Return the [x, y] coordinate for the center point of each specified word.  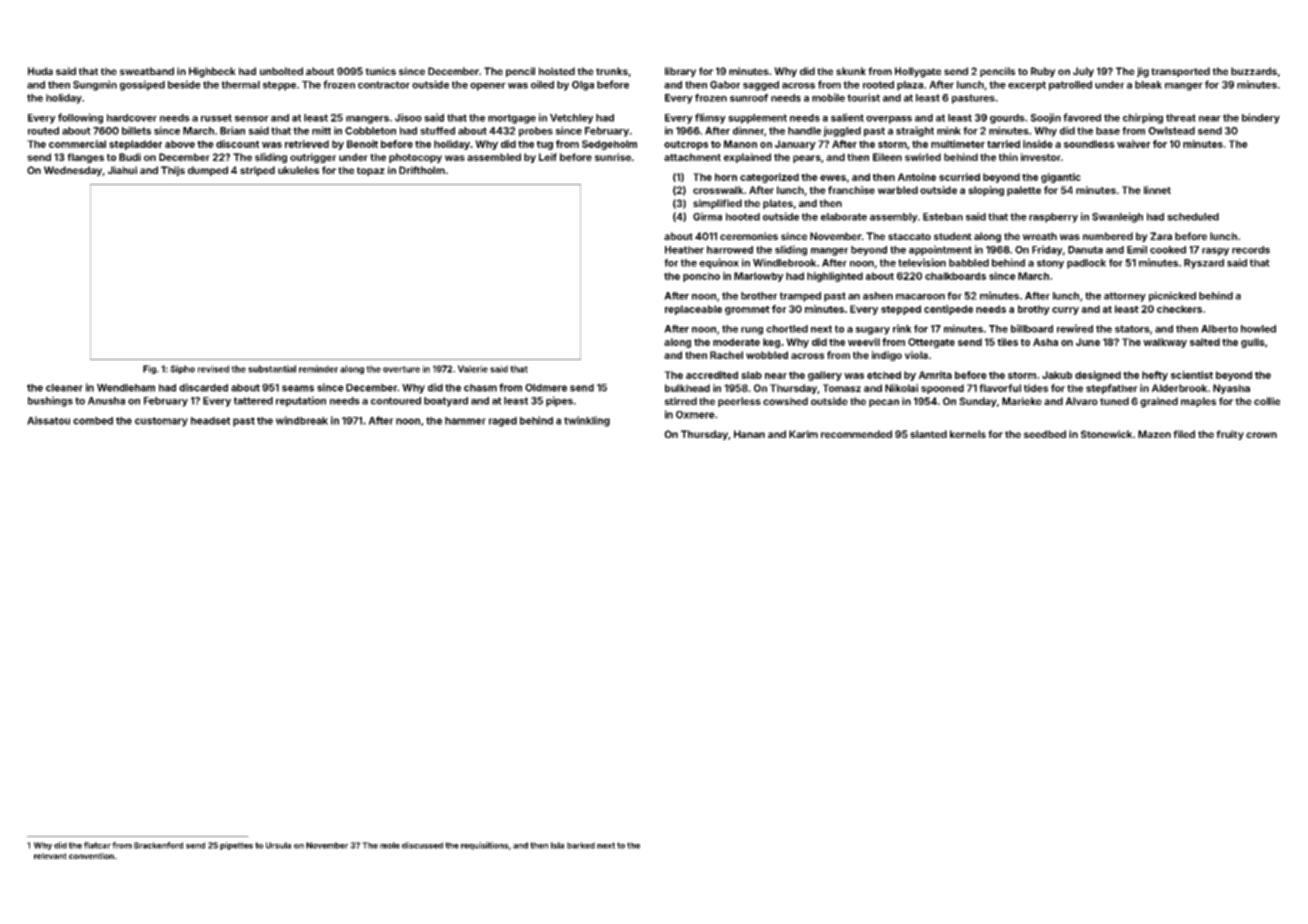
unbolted [281, 71]
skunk [851, 71]
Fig [149, 369]
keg [771, 343]
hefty [1155, 376]
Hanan [749, 434]
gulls [1253, 343]
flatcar [97, 845]
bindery [1261, 118]
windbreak [302, 420]
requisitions [485, 846]
